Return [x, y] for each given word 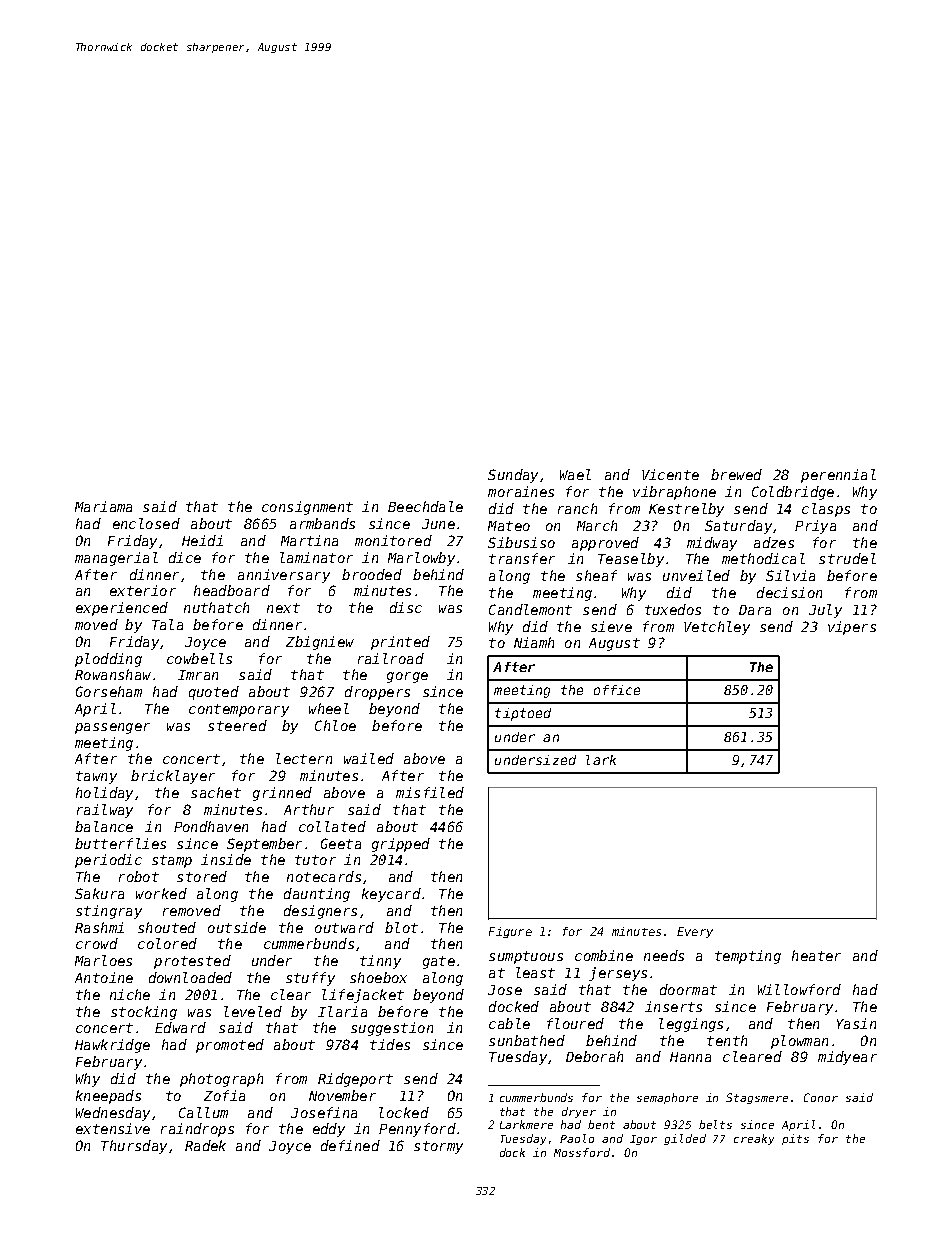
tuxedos [673, 609]
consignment [307, 508]
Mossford [582, 1152]
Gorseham [109, 691]
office [617, 690]
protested [192, 962]
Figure [510, 932]
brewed [736, 474]
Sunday [513, 476]
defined [350, 1145]
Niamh [534, 642]
